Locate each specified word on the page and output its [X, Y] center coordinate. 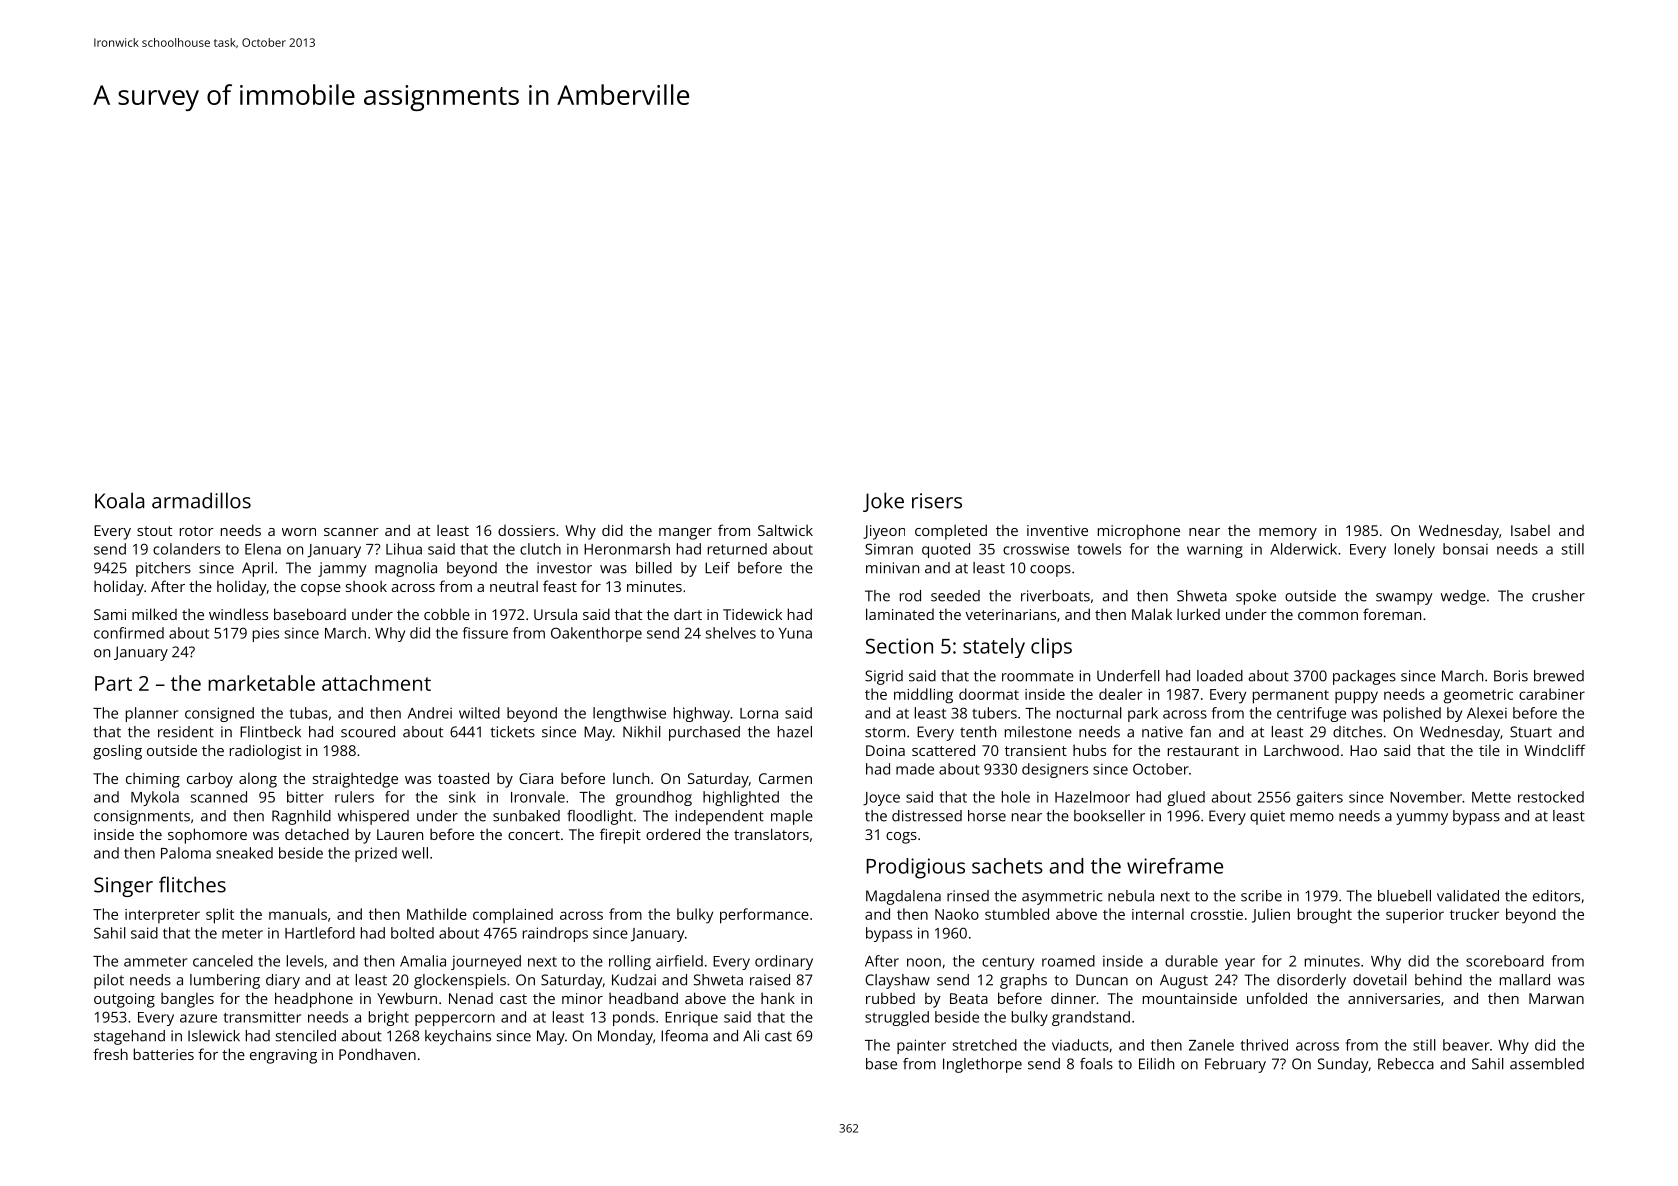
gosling [117, 752]
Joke [883, 502]
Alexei [1487, 713]
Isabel [1530, 530]
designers [1055, 770]
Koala [119, 500]
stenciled [306, 1036]
